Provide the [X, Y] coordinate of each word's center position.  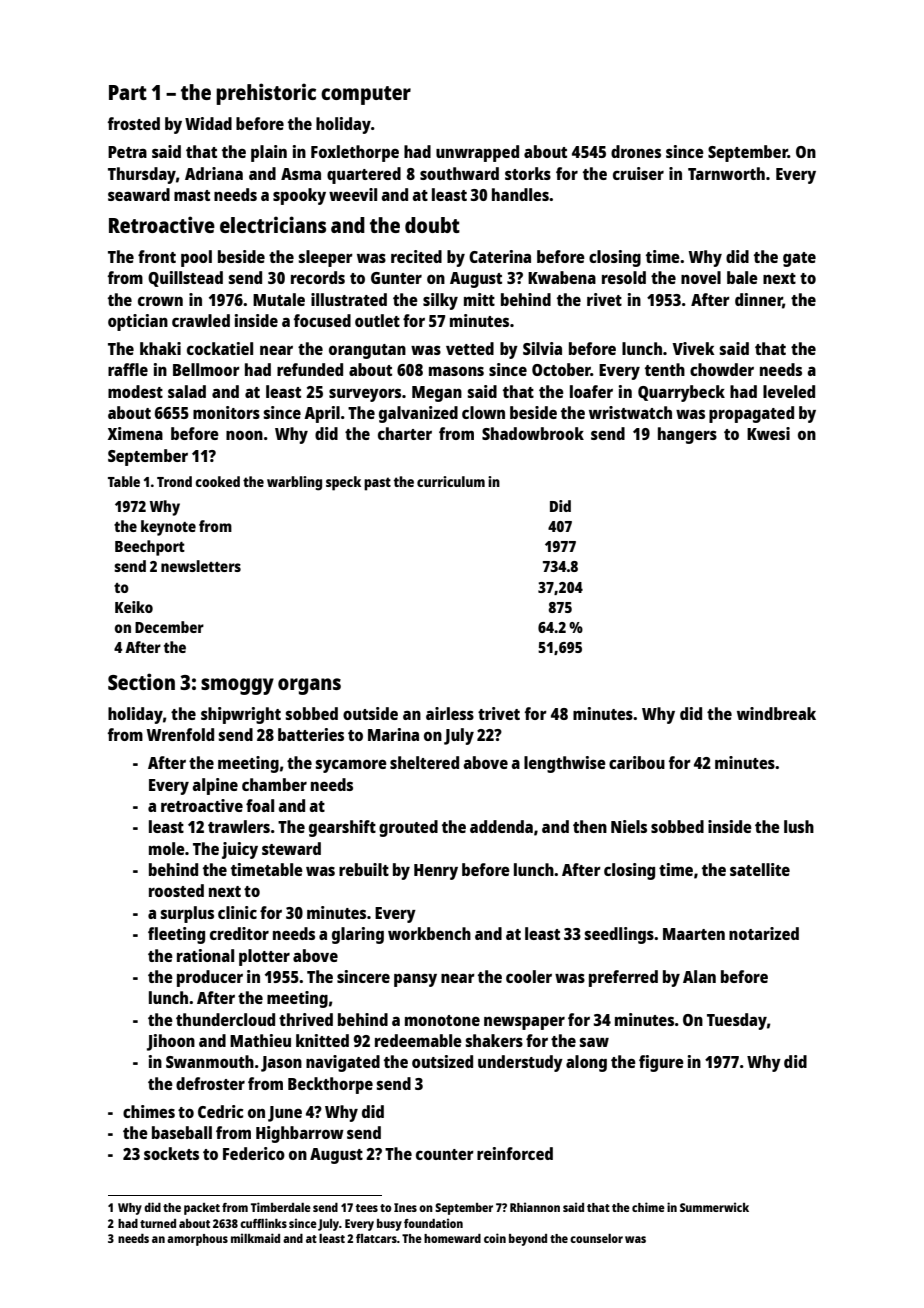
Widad [208, 123]
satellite [760, 869]
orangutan [367, 351]
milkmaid [255, 1238]
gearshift [342, 828]
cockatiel [220, 348]
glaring [358, 935]
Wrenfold [180, 734]
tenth [665, 369]
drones [636, 151]
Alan [699, 976]
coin [495, 1238]
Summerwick [714, 1207]
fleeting [176, 935]
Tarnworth [726, 173]
